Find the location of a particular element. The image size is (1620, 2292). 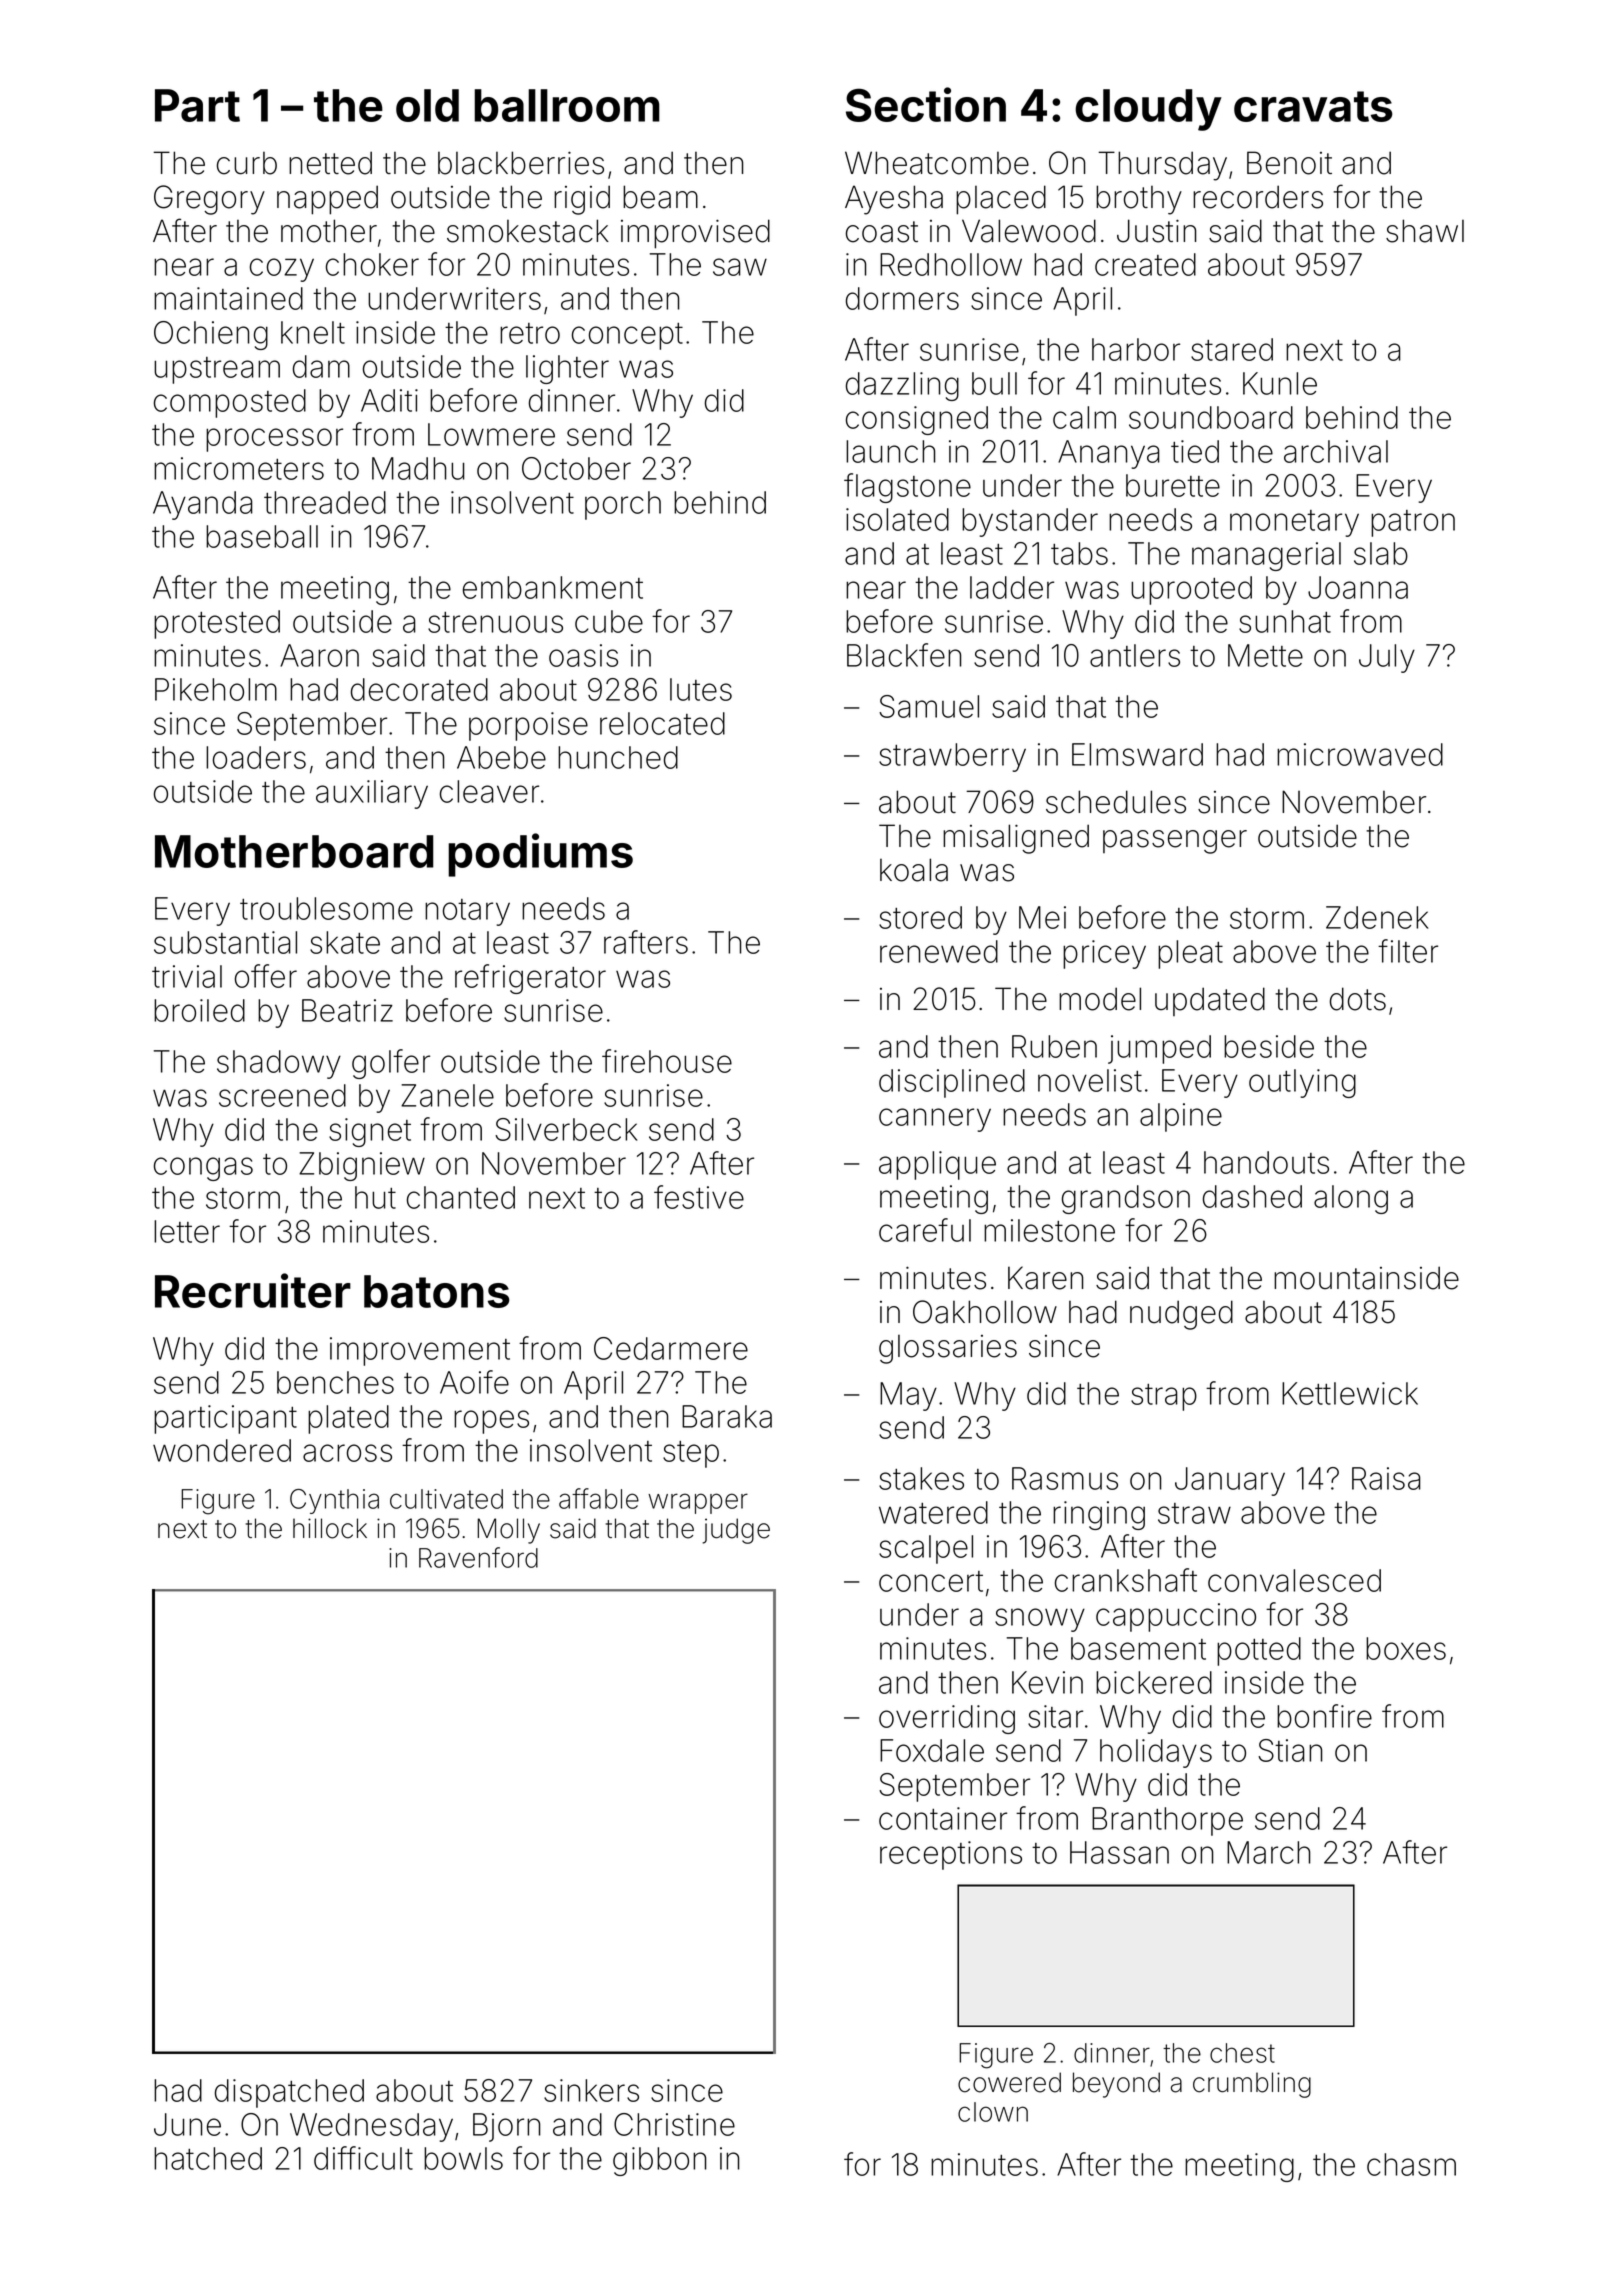

beside is located at coordinates (1269, 1046).
